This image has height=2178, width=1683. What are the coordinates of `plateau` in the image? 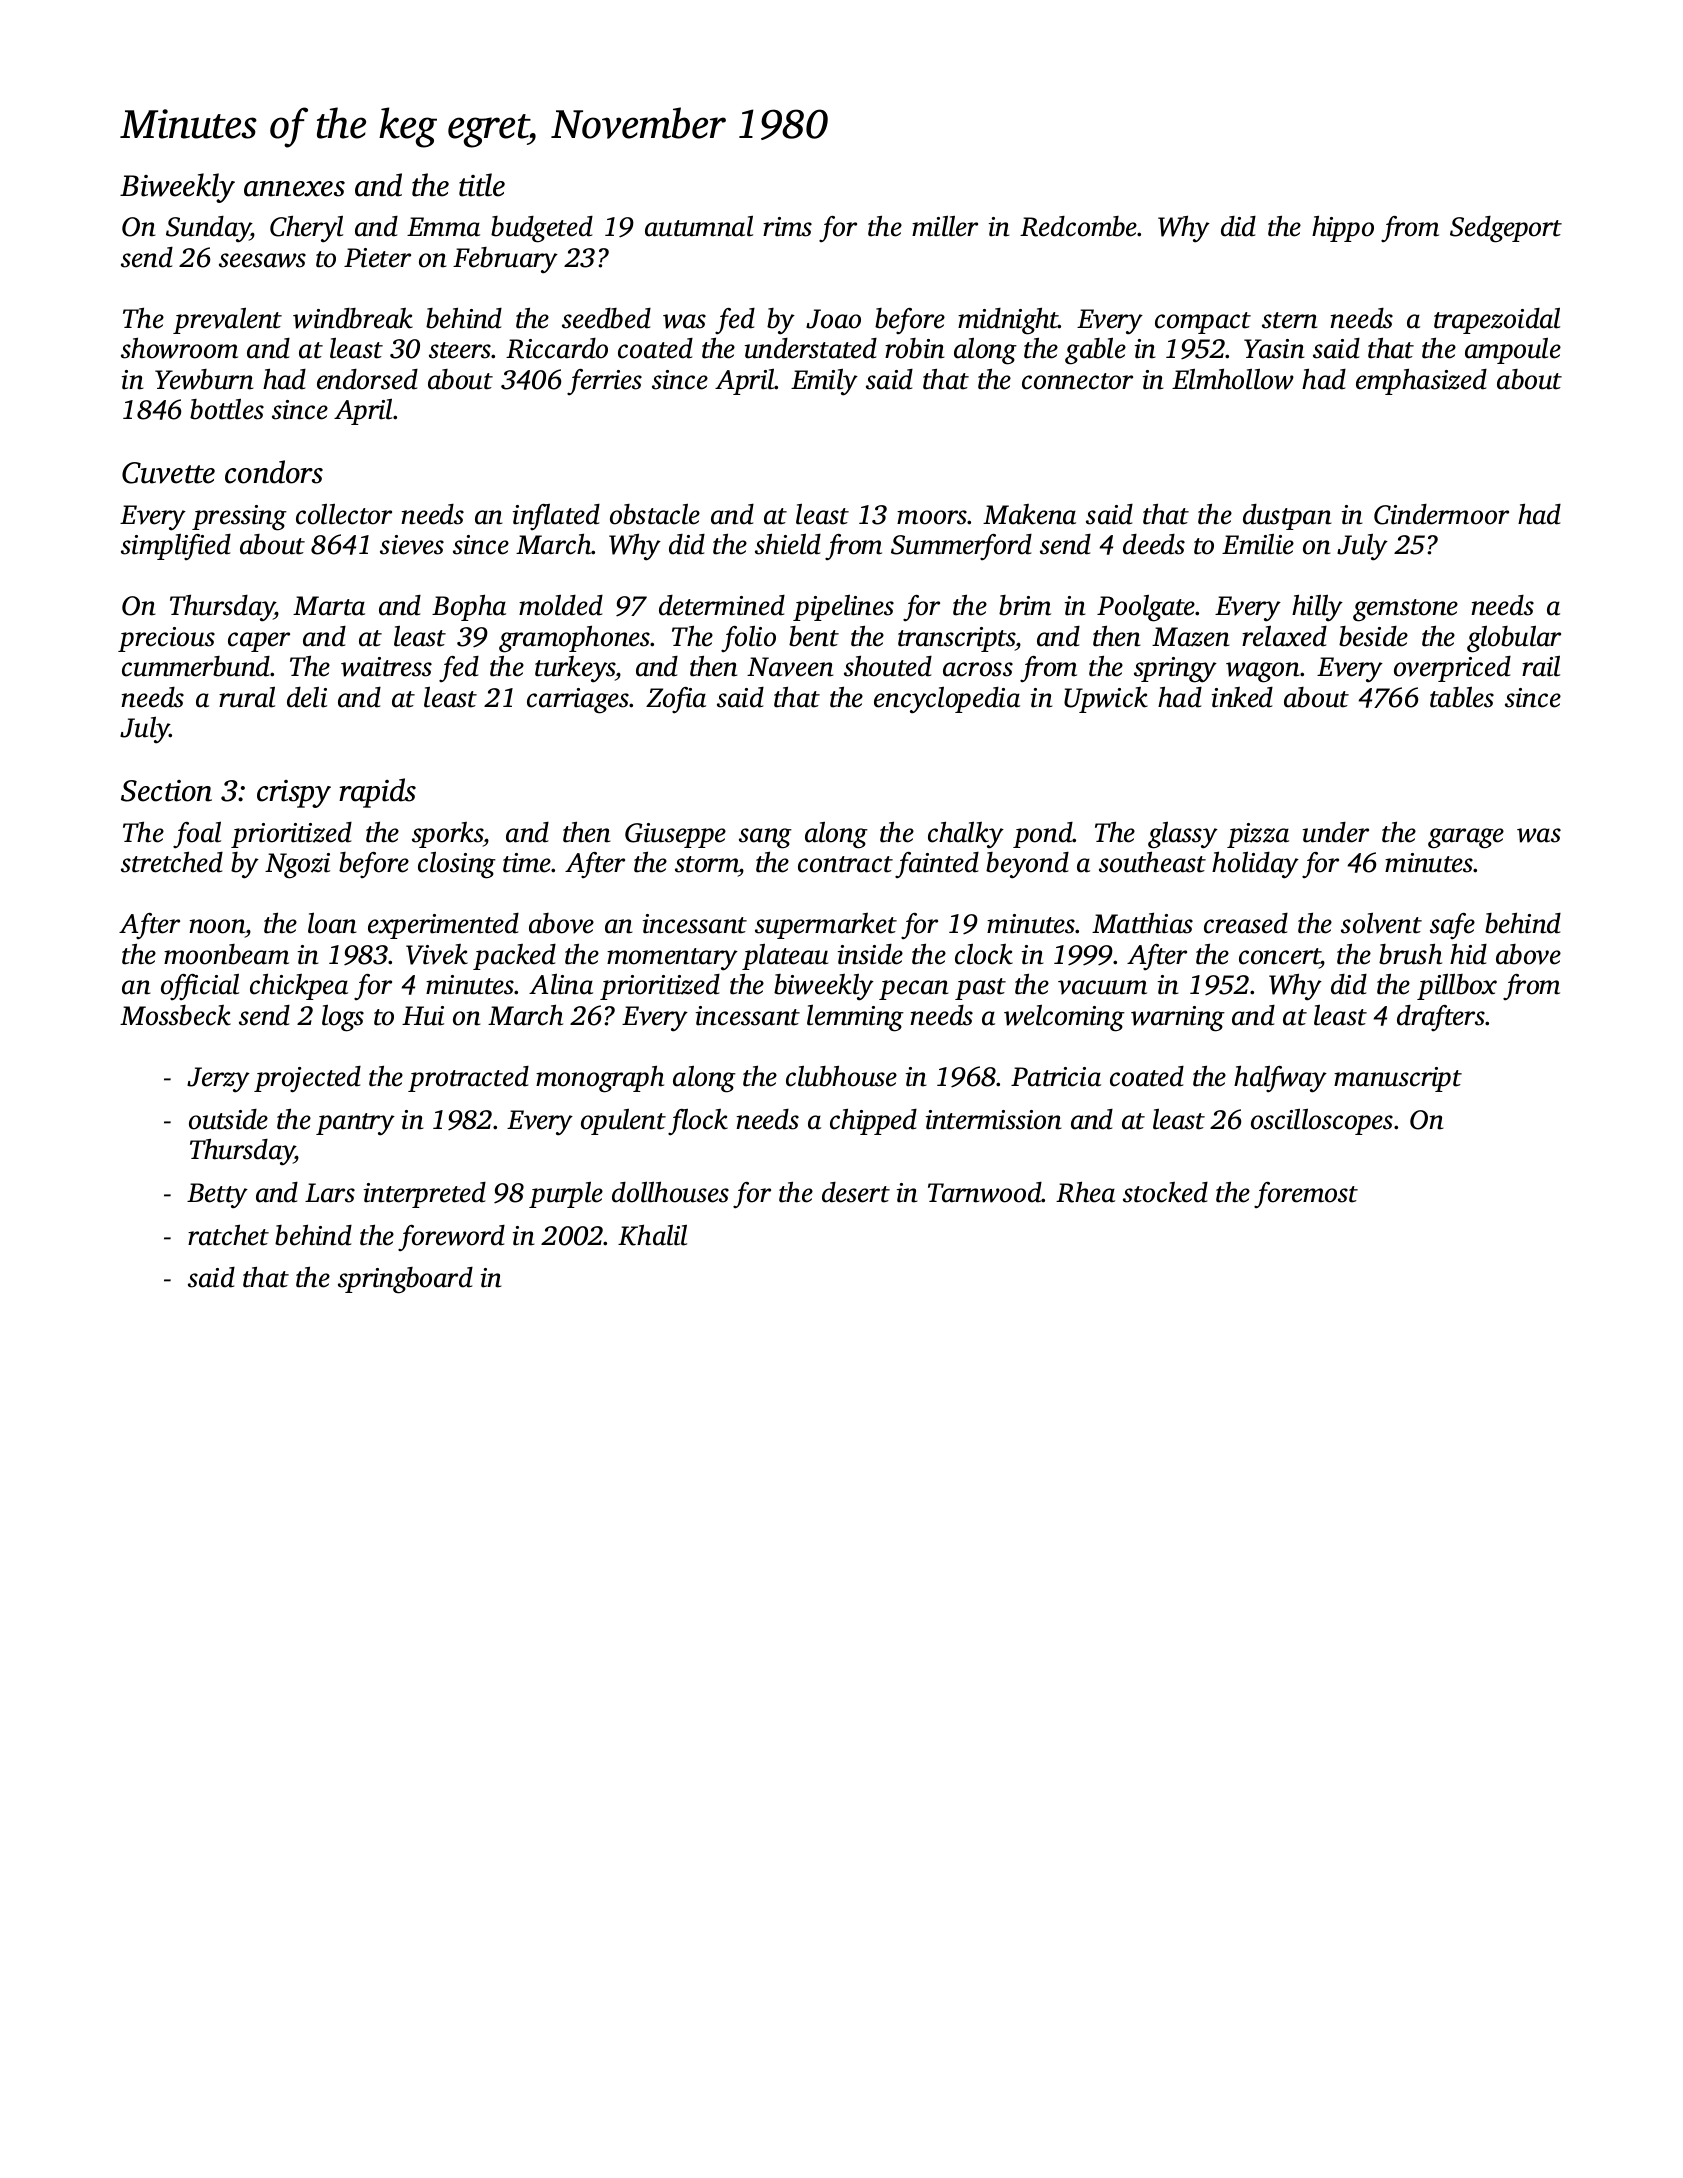 It's located at (785, 957).
